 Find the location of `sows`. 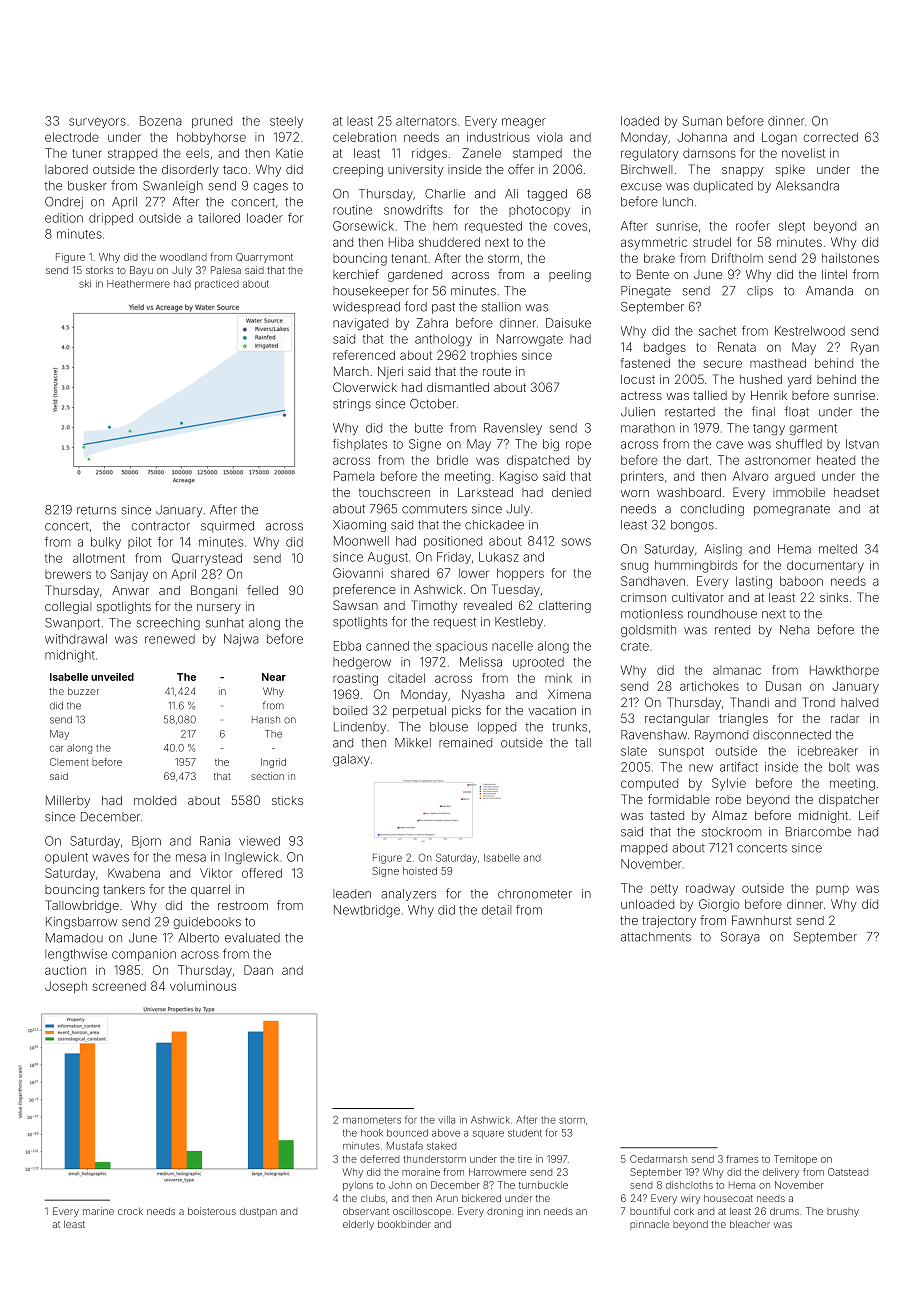

sows is located at coordinates (576, 542).
